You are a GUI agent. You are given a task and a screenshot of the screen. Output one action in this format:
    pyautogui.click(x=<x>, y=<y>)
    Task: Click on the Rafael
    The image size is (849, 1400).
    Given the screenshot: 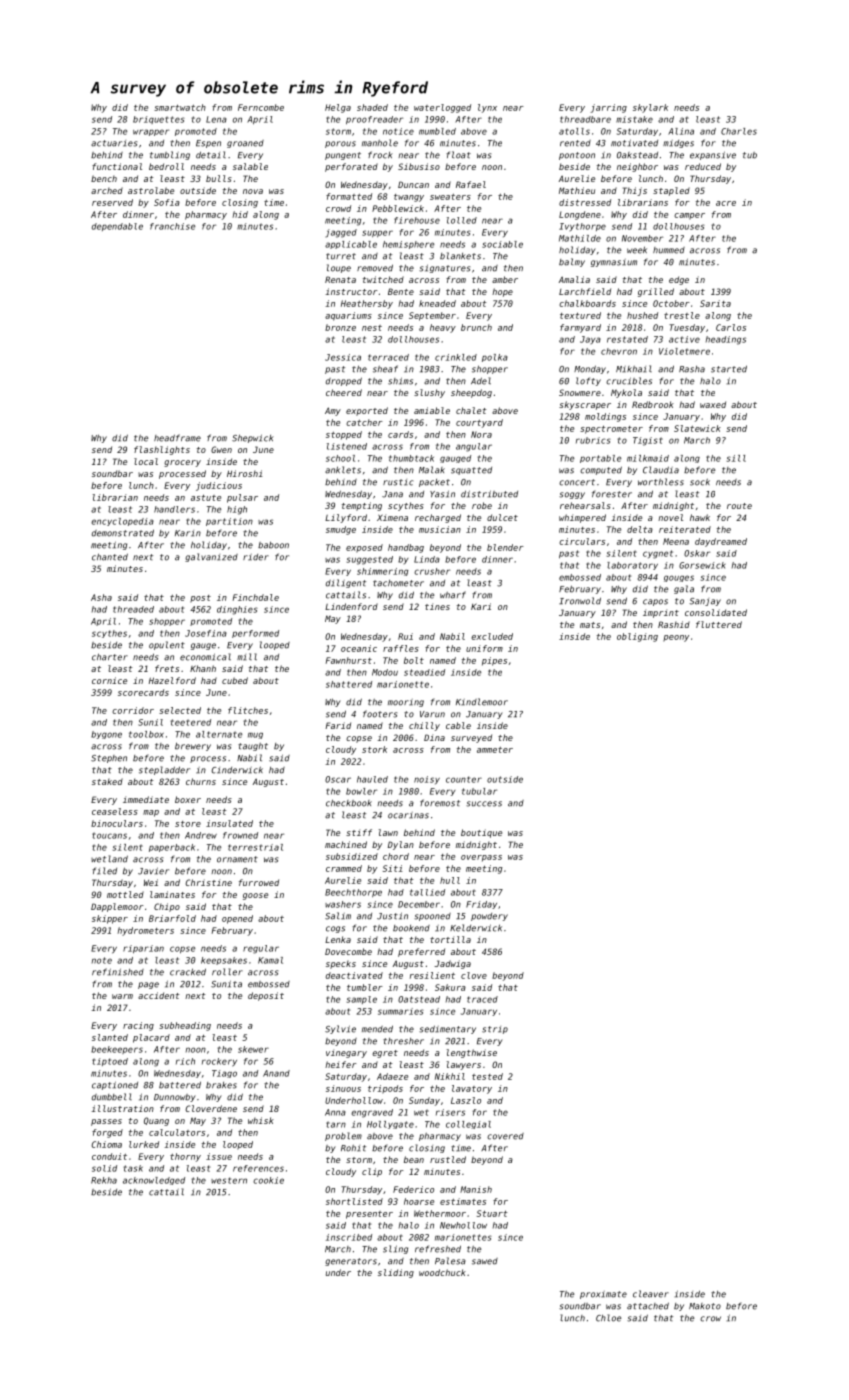 What is the action you would take?
    pyautogui.click(x=471, y=184)
